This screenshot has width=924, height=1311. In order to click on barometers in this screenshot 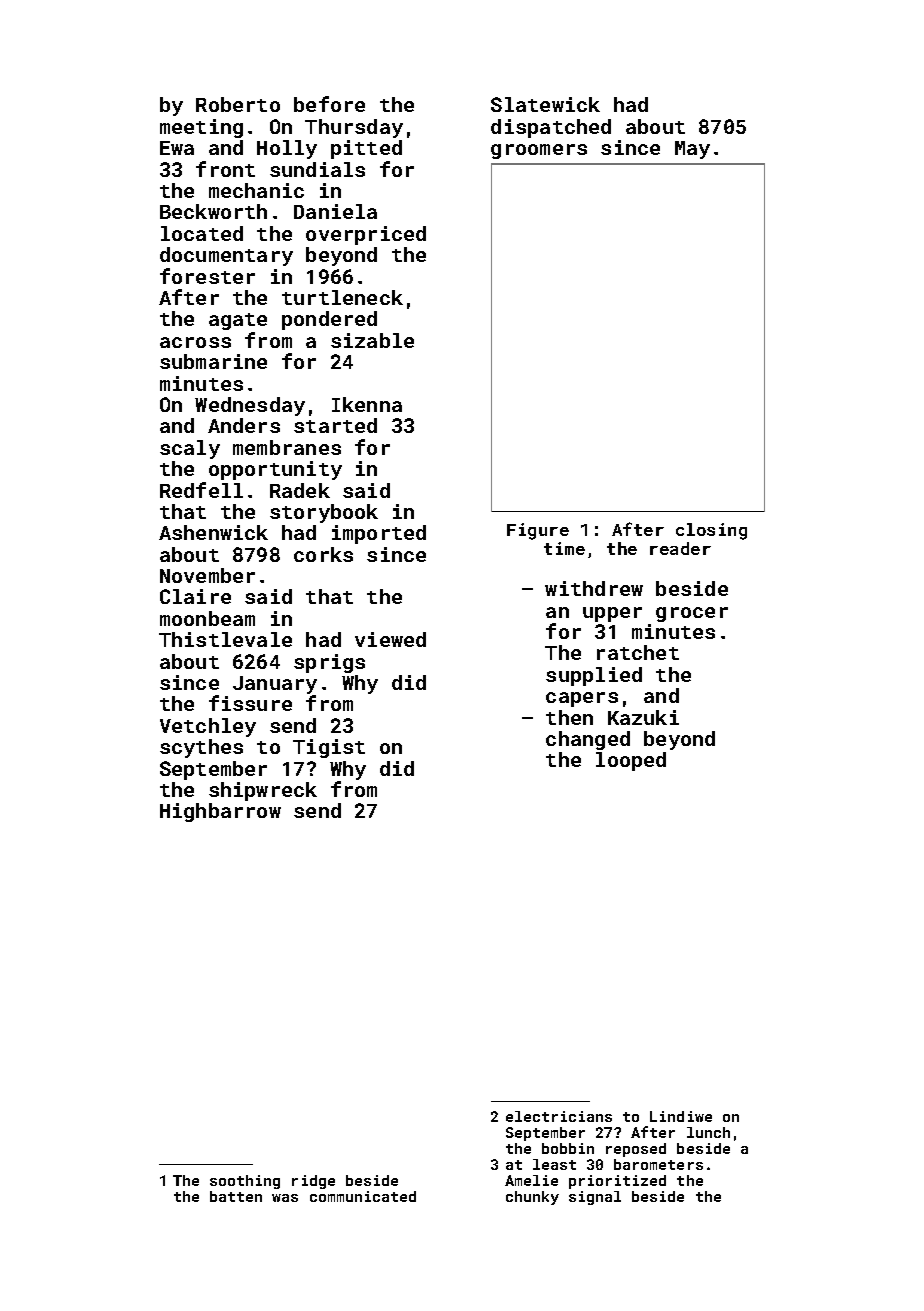, I will do `click(658, 1164)`.
